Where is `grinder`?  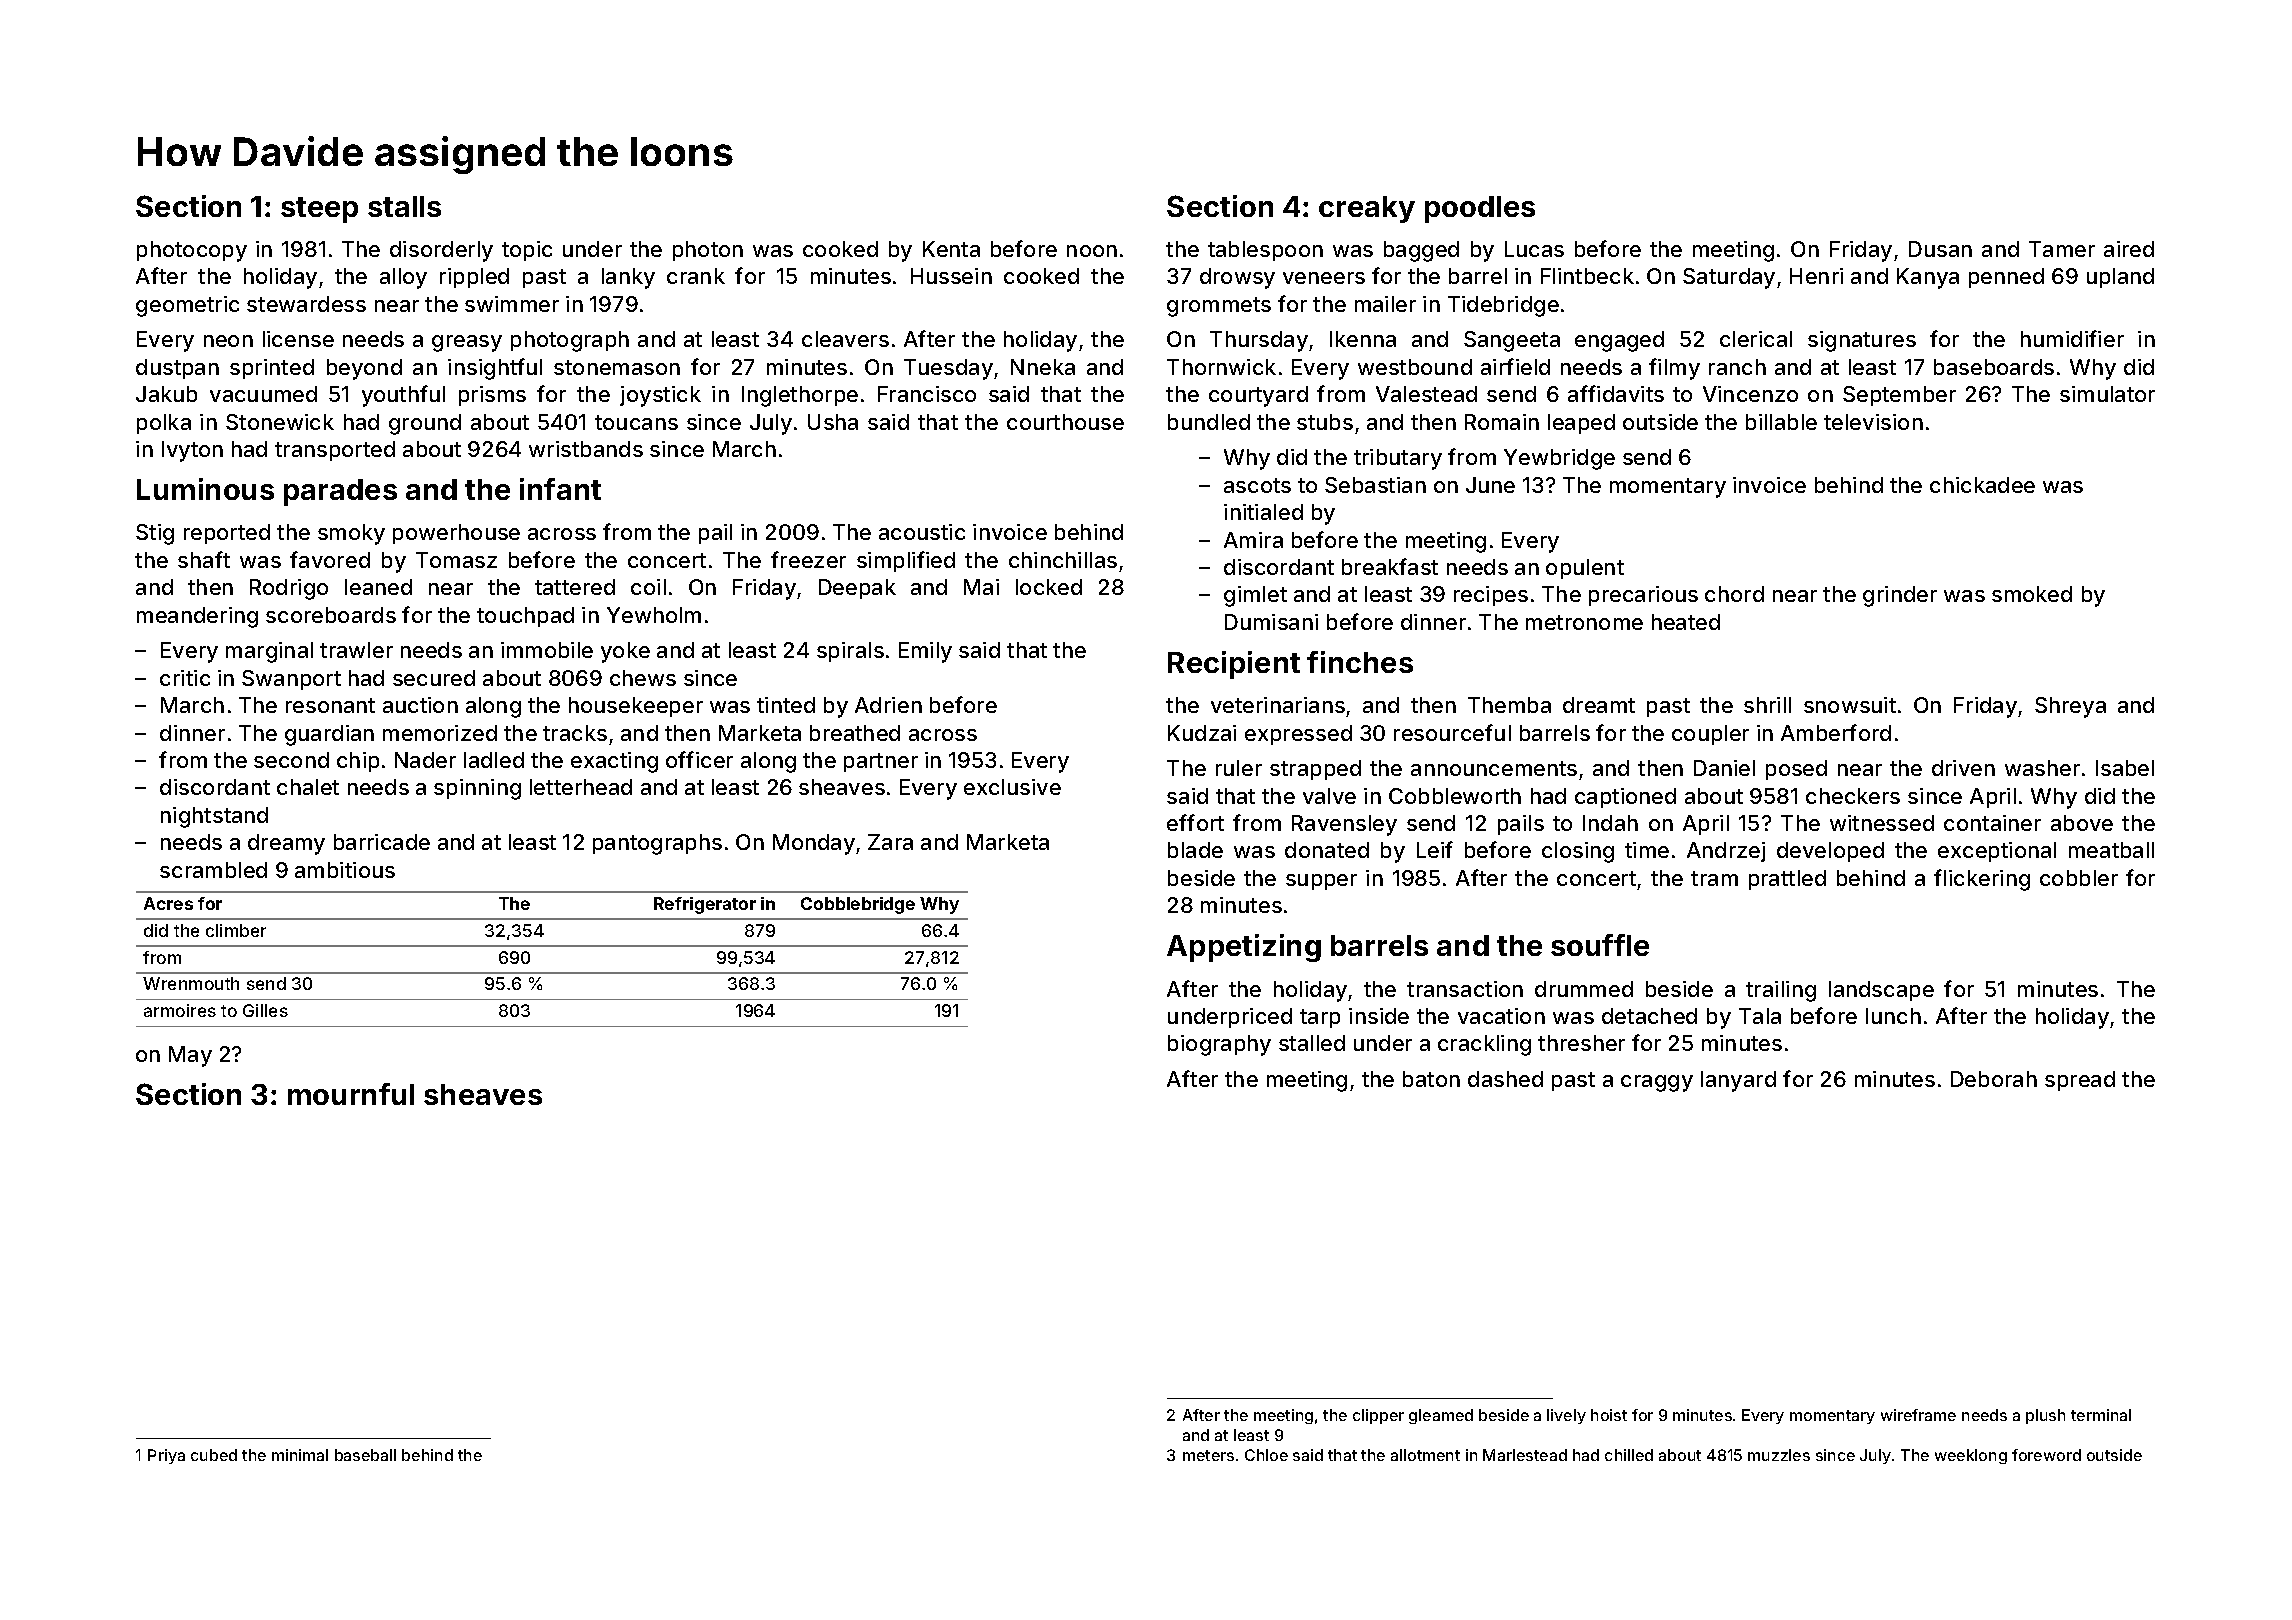 grinder is located at coordinates (1900, 596).
